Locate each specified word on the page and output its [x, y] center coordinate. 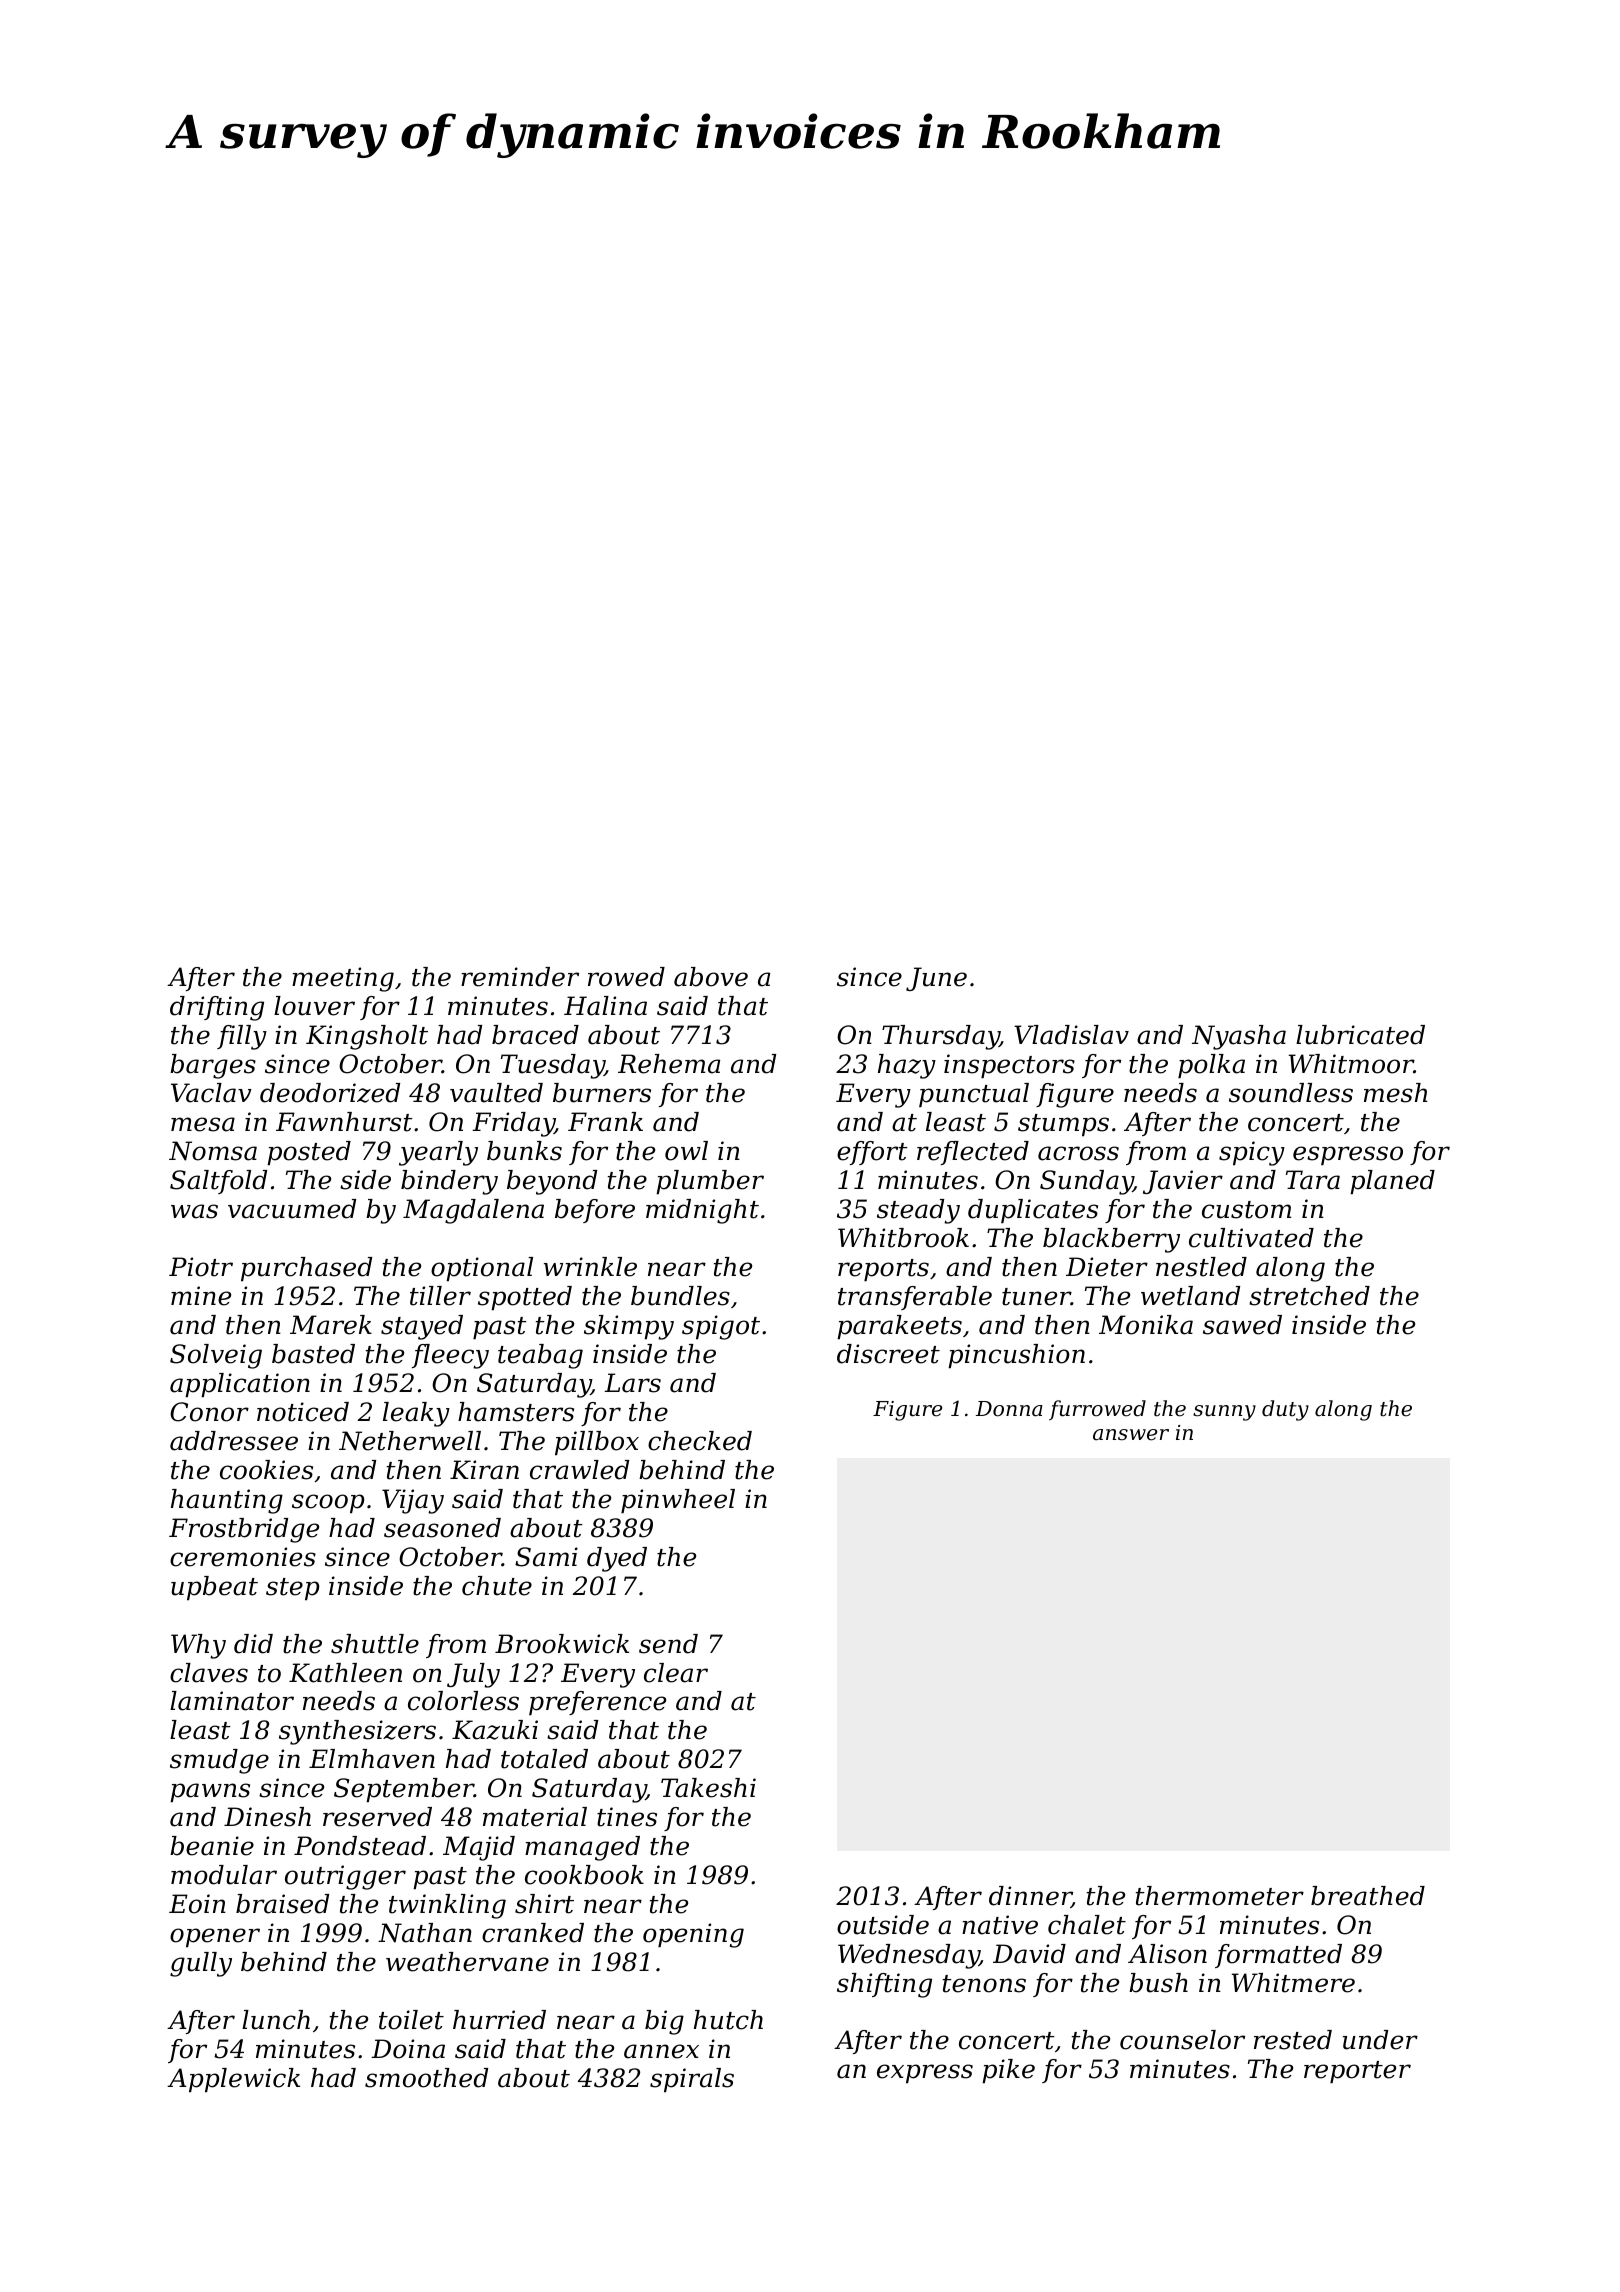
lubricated [1360, 1035]
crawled [579, 1470]
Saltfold [218, 1182]
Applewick [233, 2080]
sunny [1224, 1413]
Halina [605, 1006]
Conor [209, 1412]
